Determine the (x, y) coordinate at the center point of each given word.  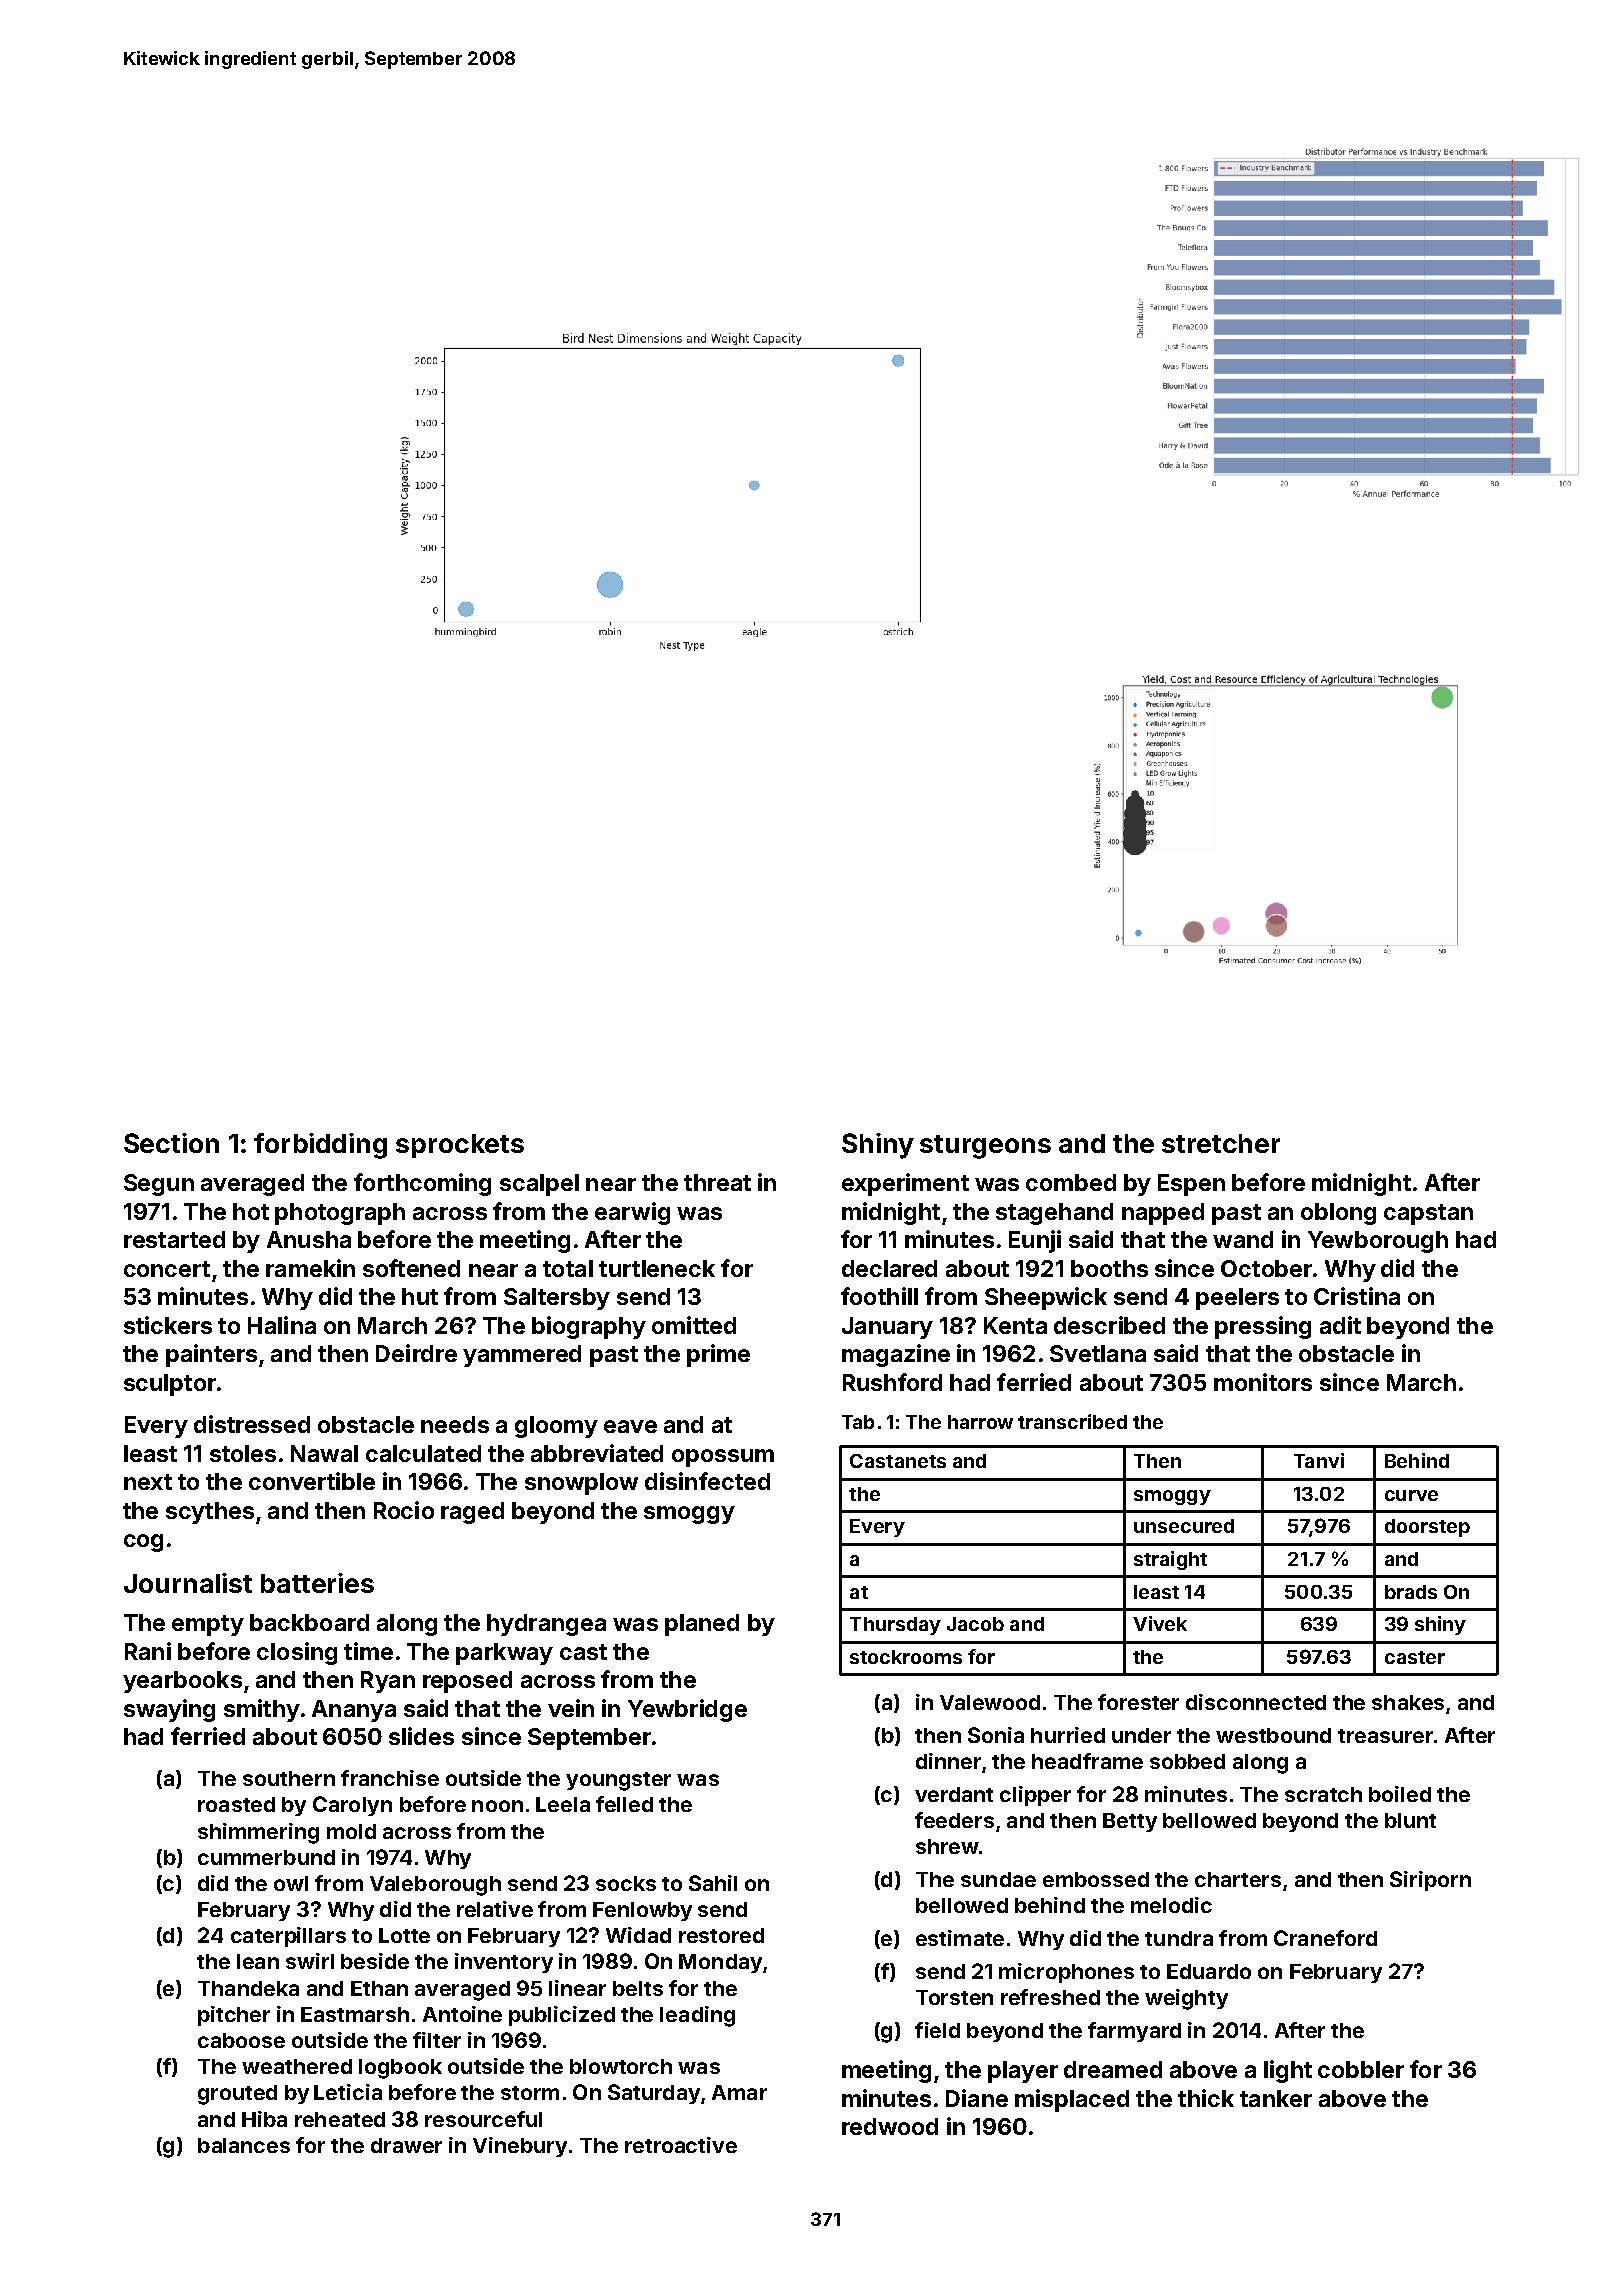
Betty (1130, 1822)
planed (702, 1625)
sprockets (460, 1146)
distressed (252, 1424)
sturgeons (985, 1147)
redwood (890, 2126)
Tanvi (1319, 1460)
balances (244, 2145)
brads (1411, 1592)
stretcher (1221, 1143)
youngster (618, 1781)
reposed (467, 1682)
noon (497, 1806)
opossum (723, 1458)
